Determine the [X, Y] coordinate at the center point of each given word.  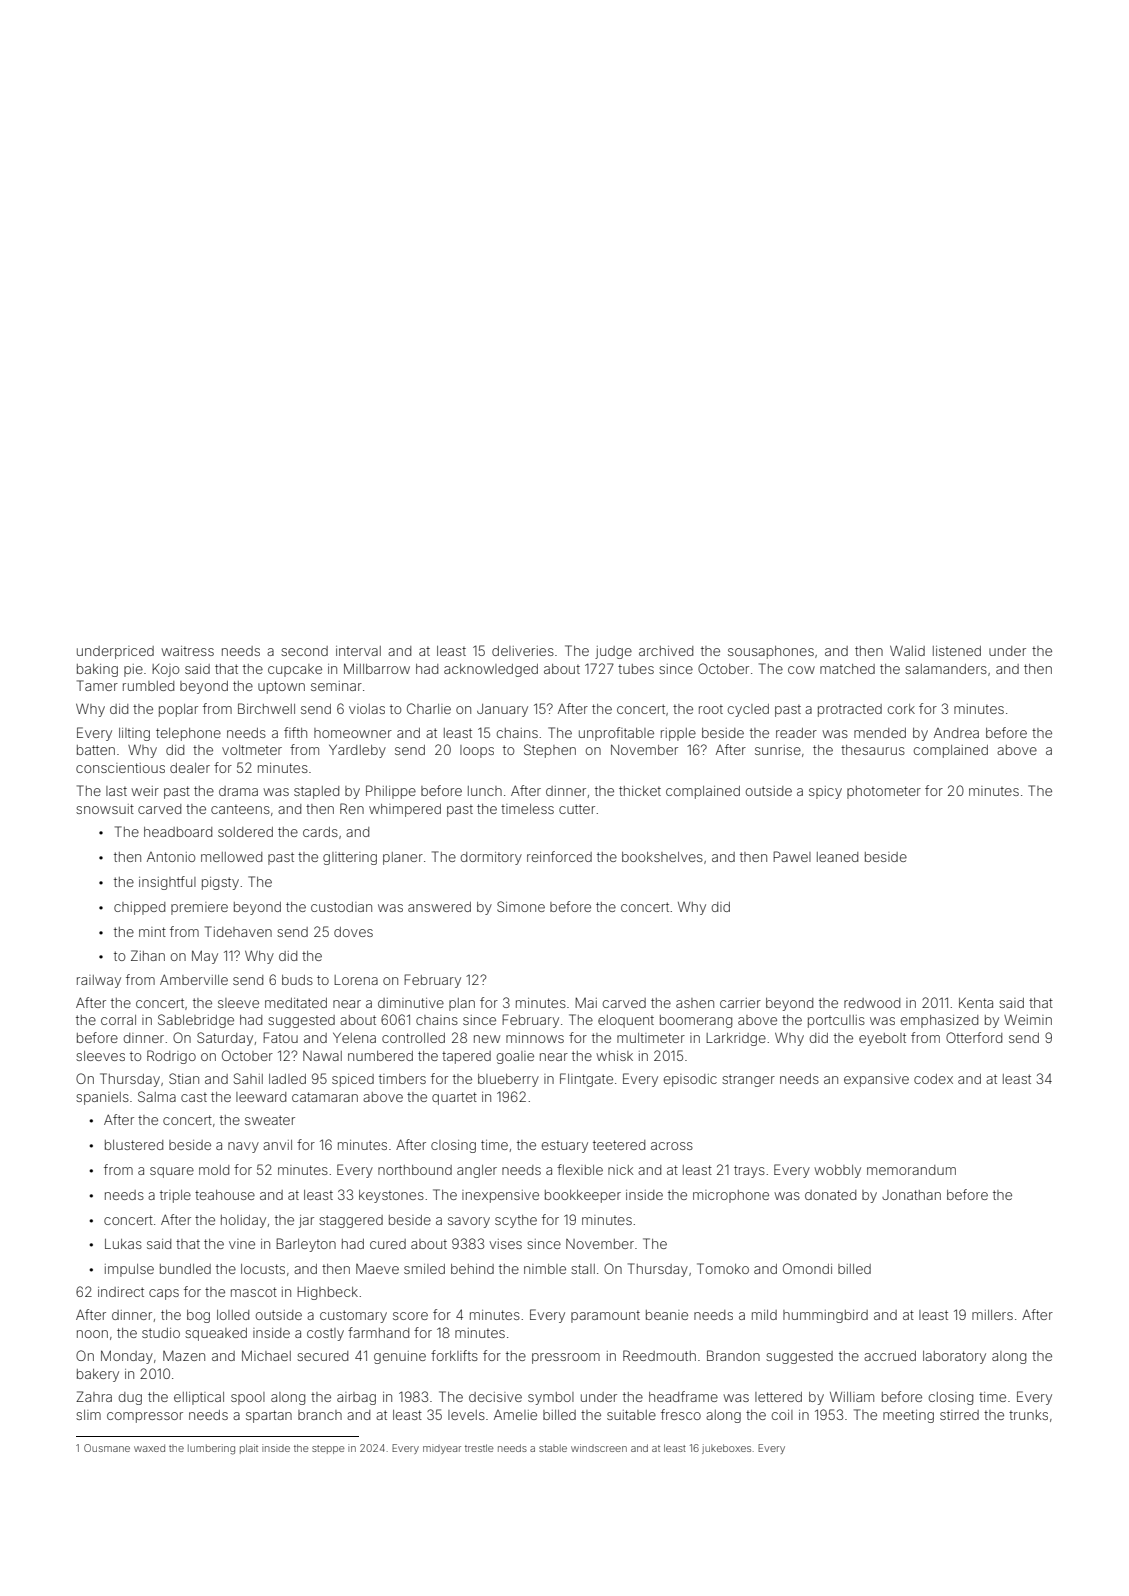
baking [97, 670]
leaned [837, 857]
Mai [586, 1002]
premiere [199, 908]
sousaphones [771, 652]
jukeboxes [726, 1449]
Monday [127, 1357]
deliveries [523, 651]
